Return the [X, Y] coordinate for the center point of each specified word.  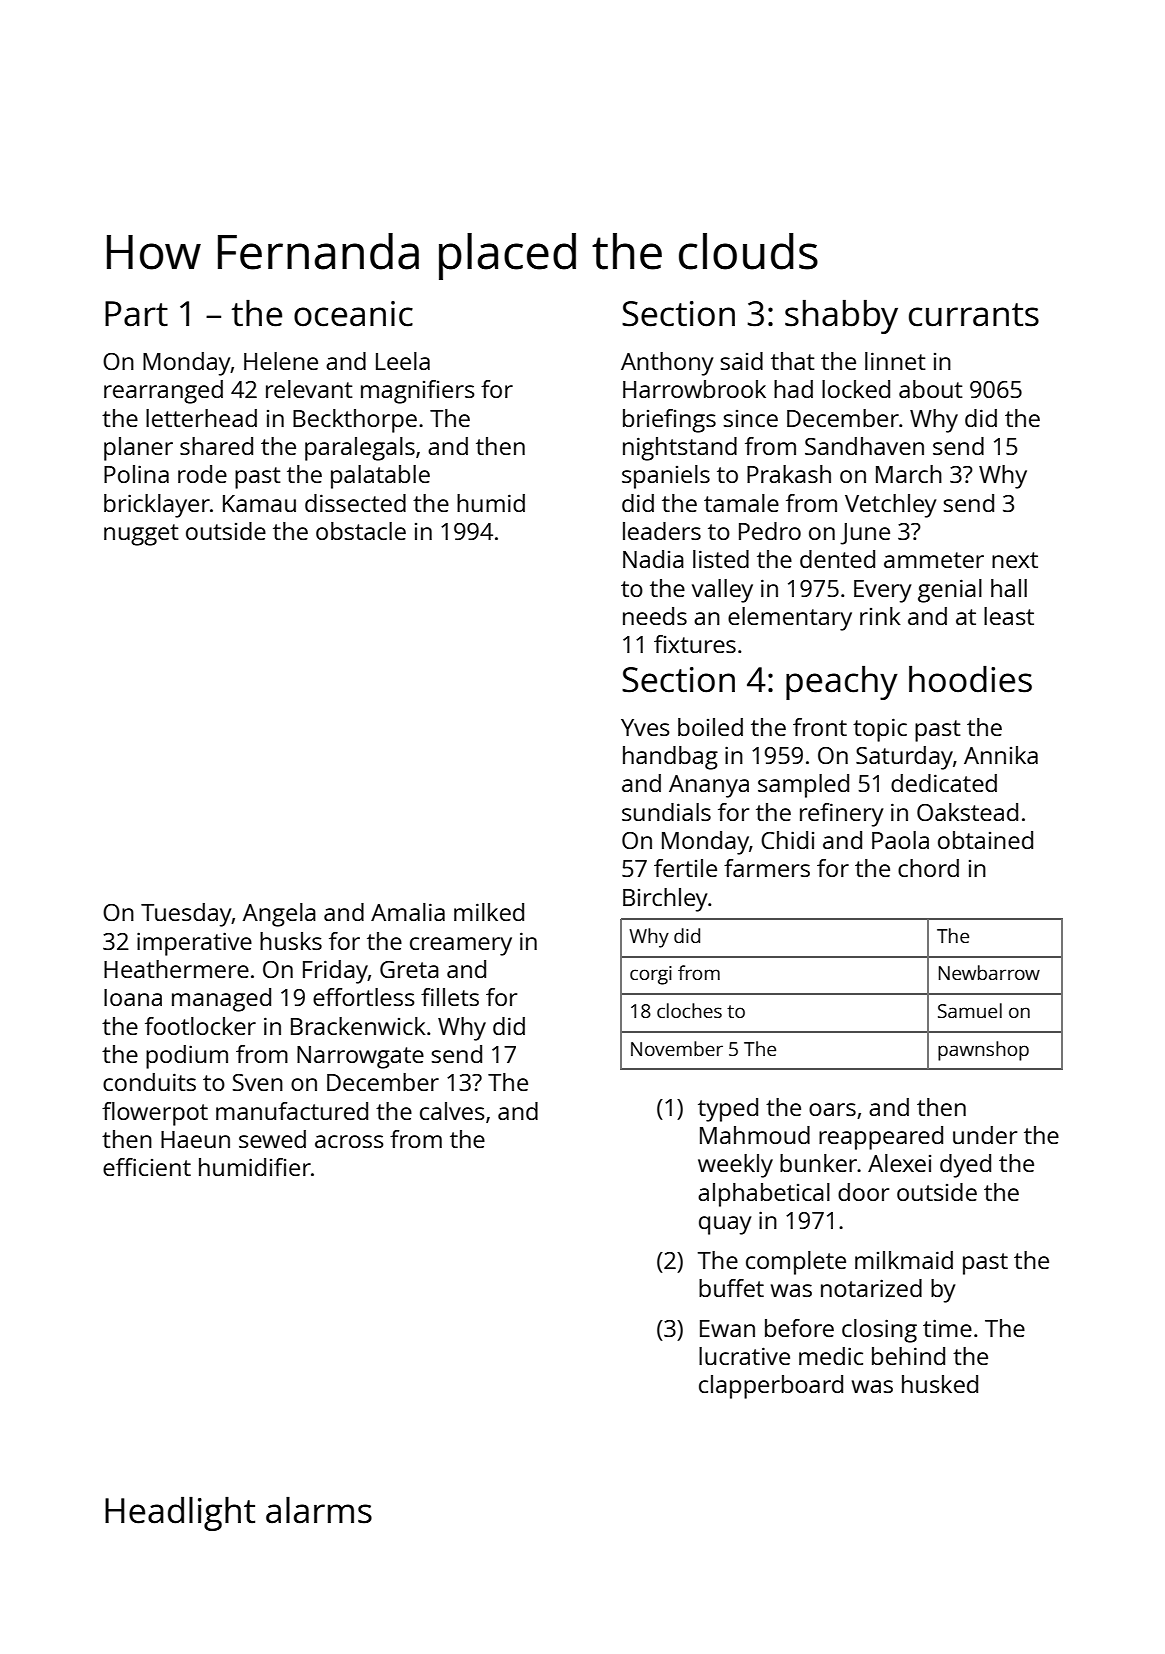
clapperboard [771, 1387]
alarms [319, 1510]
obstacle [361, 531]
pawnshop [983, 1051]
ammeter [934, 560]
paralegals [360, 449]
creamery [461, 946]
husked [940, 1384]
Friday [335, 972]
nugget [141, 535]
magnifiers [418, 392]
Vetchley [890, 506]
